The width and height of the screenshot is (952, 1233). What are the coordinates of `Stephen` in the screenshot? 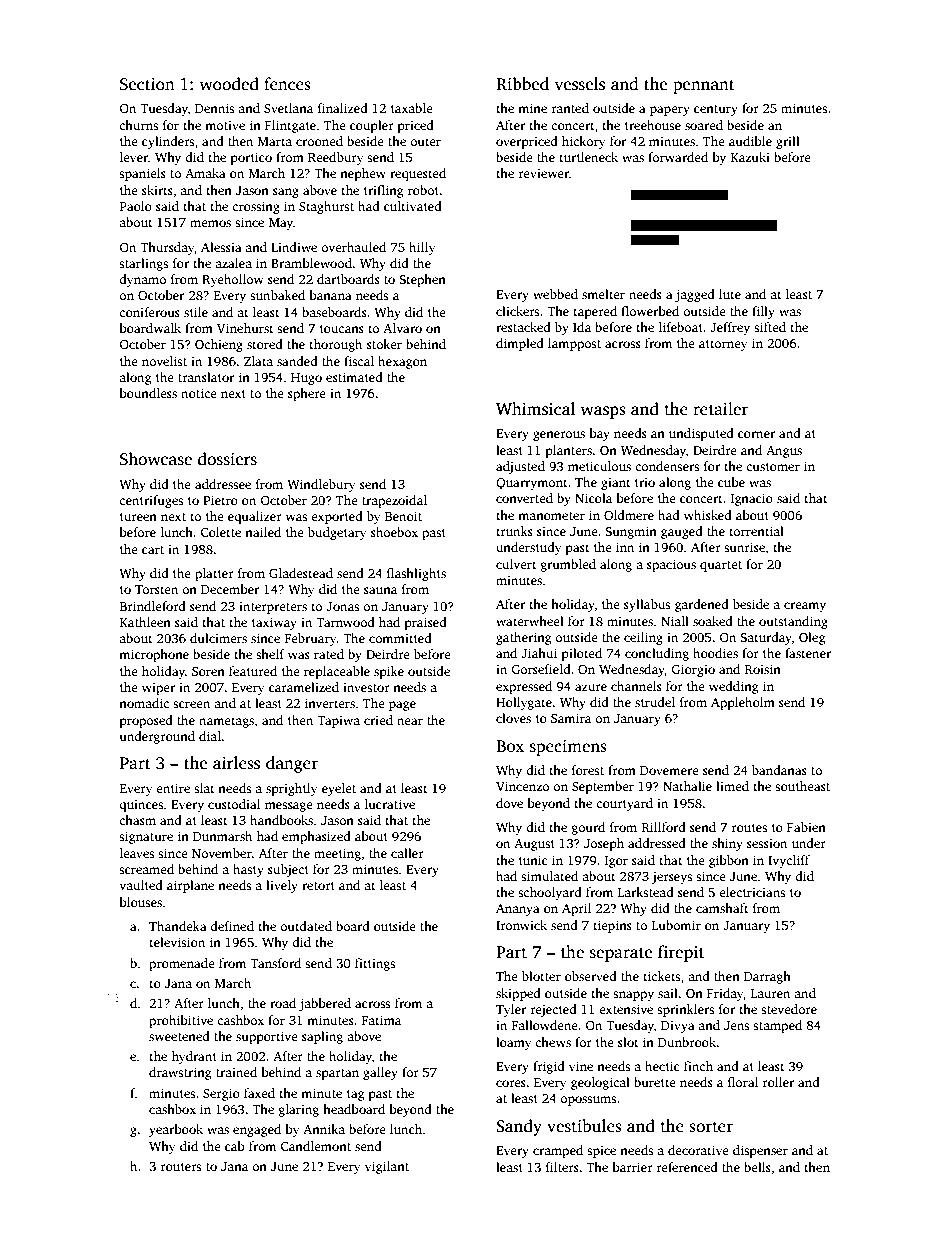 It's located at (422, 280).
